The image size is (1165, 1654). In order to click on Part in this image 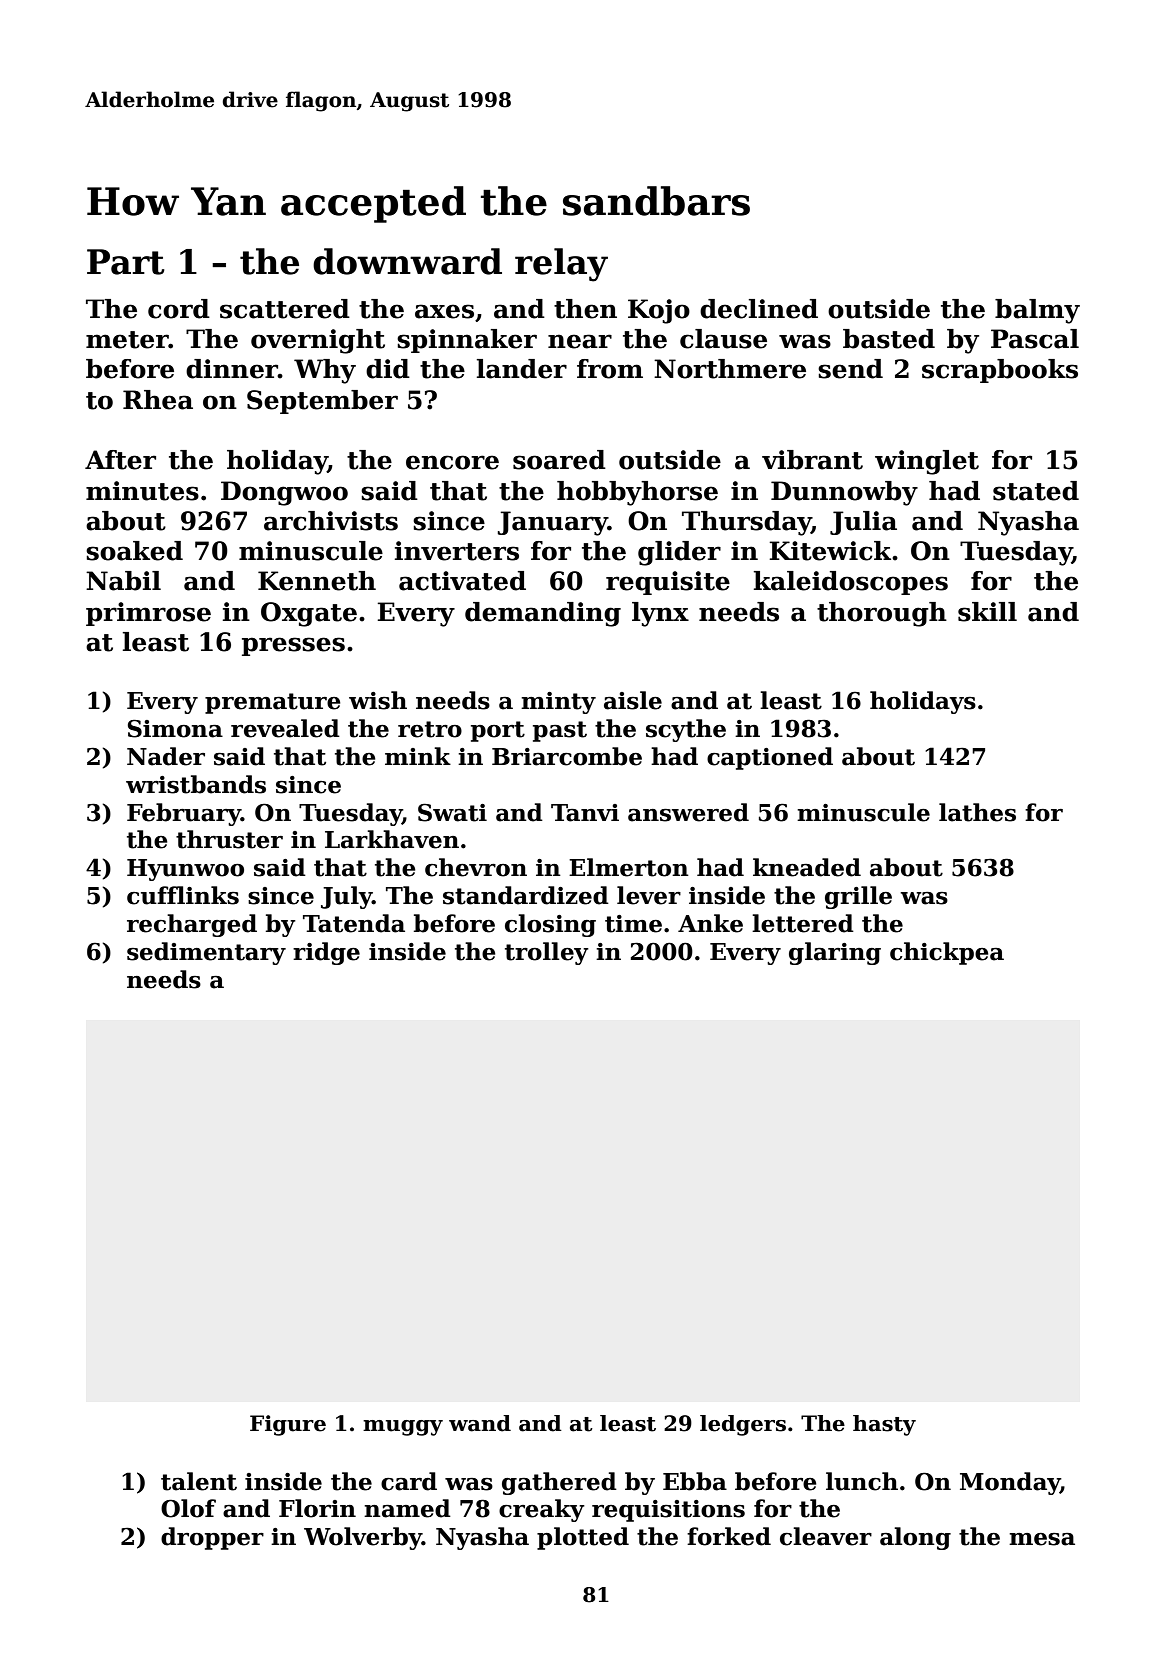, I will do `click(126, 262)`.
